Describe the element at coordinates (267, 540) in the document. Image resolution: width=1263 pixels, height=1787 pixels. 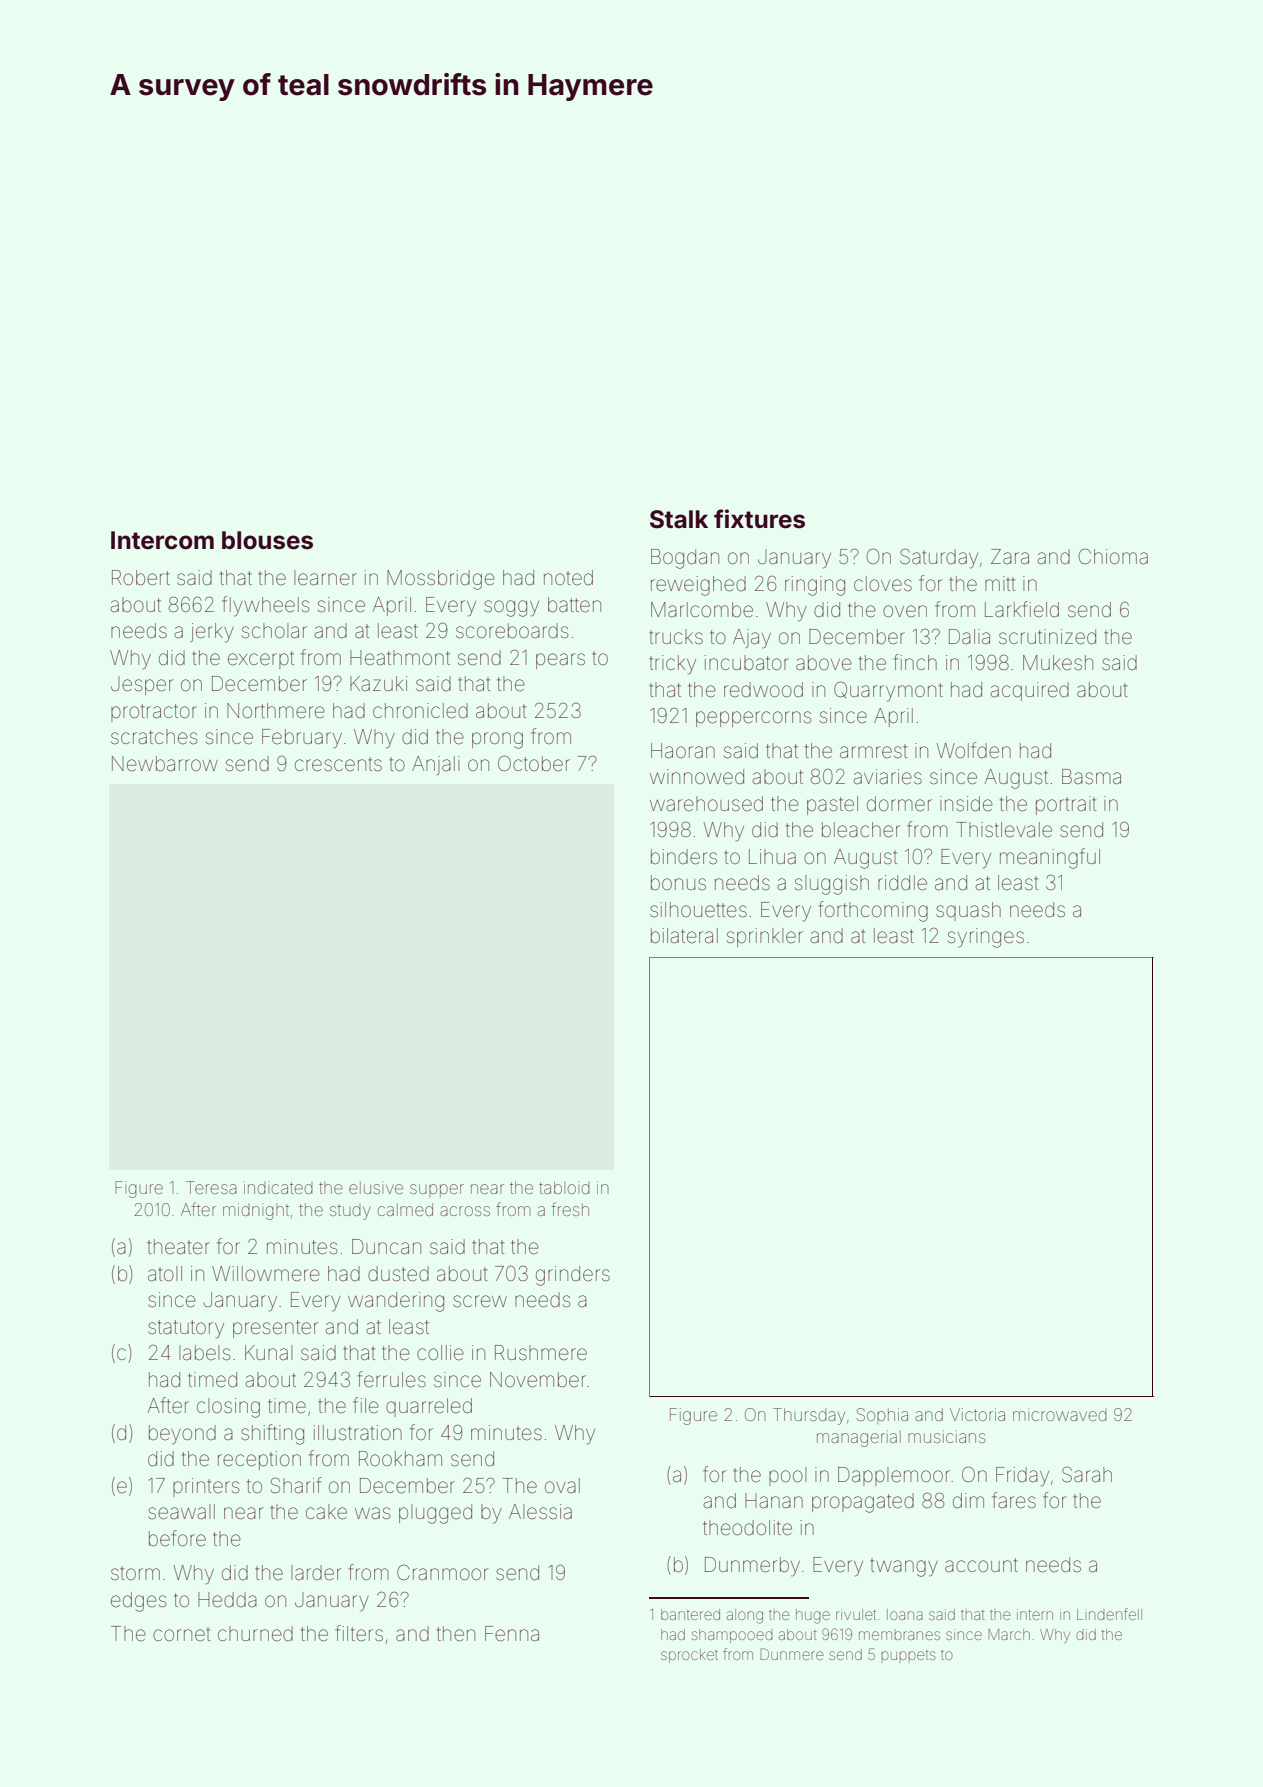
I see `blouses` at that location.
